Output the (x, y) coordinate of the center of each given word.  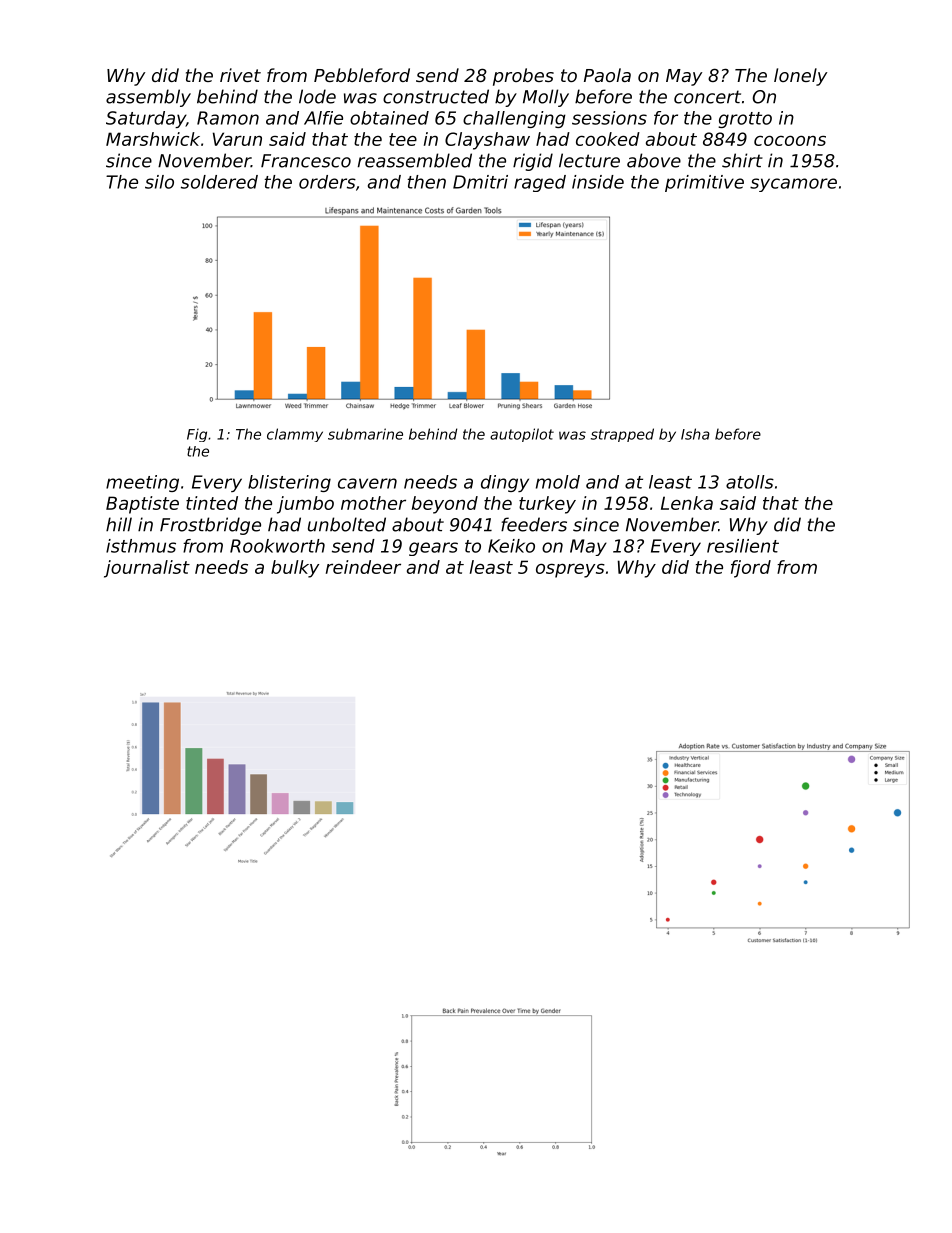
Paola (607, 75)
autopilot (522, 435)
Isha (695, 434)
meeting (142, 483)
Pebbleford (362, 75)
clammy (295, 435)
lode (317, 96)
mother (373, 503)
